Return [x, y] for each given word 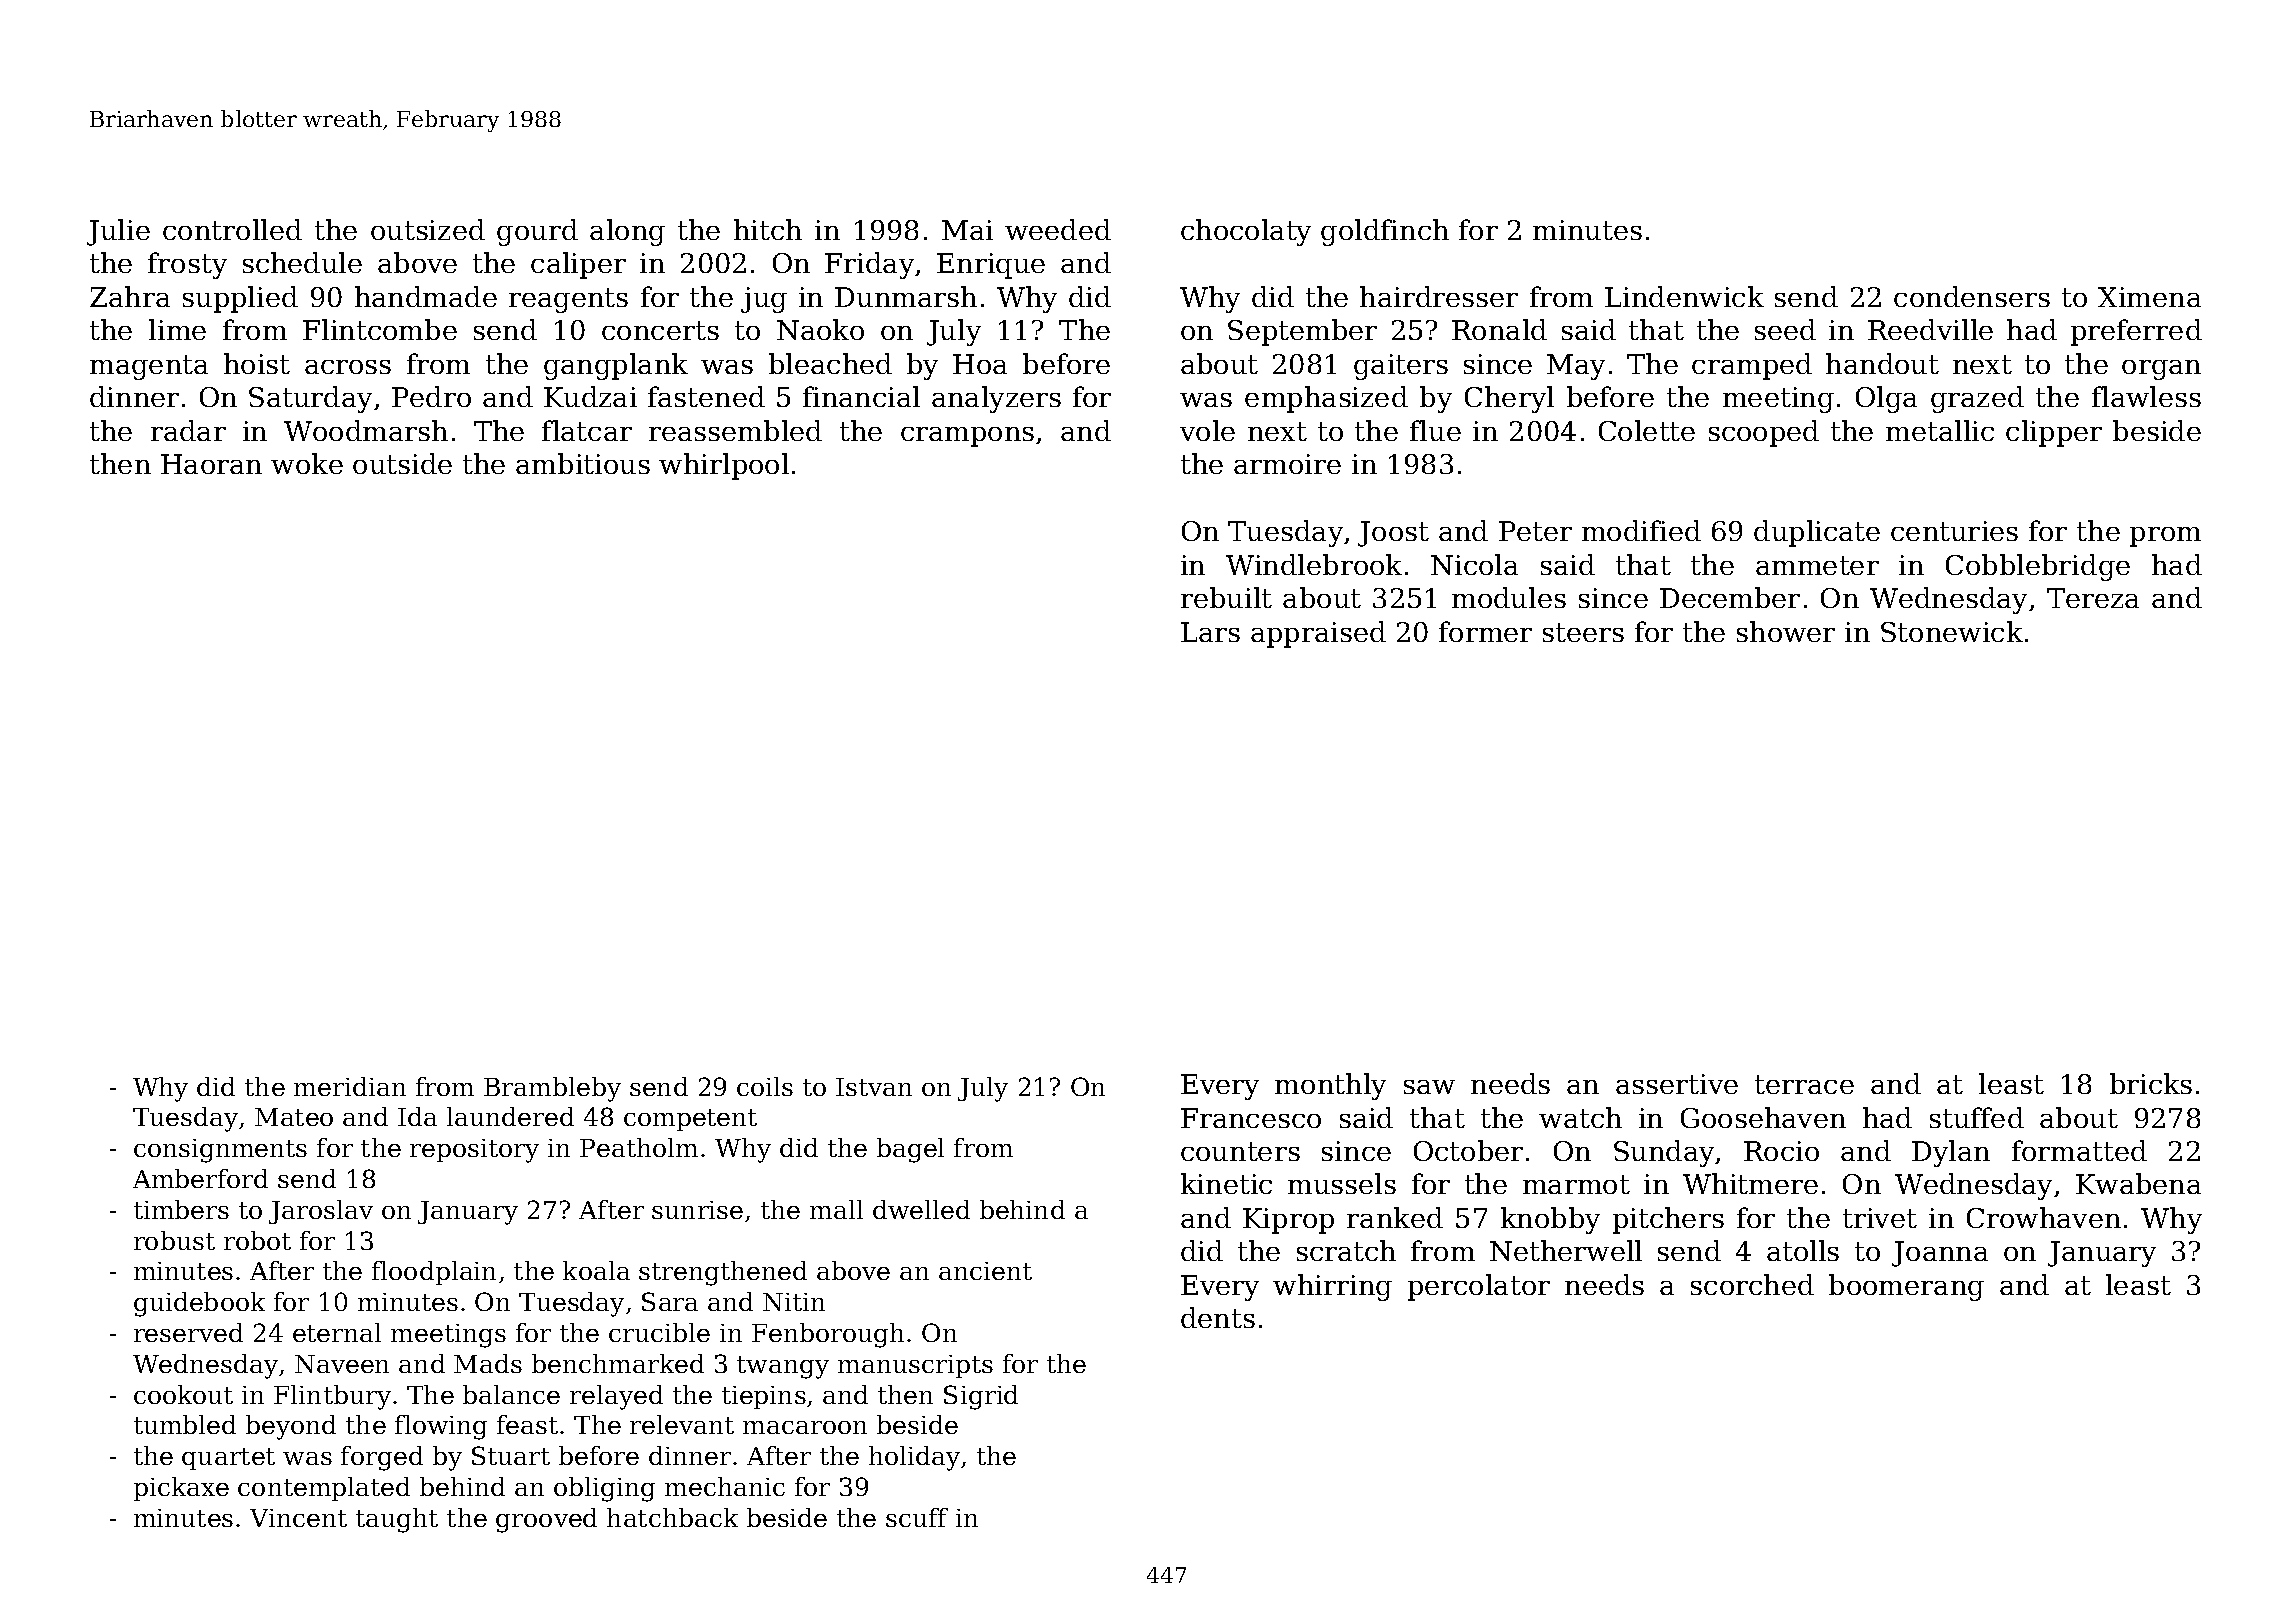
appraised [1318, 634]
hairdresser [1439, 296]
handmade [426, 296]
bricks [2151, 1083]
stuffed [1977, 1117]
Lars [1210, 632]
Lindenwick [1684, 296]
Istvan [874, 1087]
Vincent [298, 1518]
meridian [350, 1086]
